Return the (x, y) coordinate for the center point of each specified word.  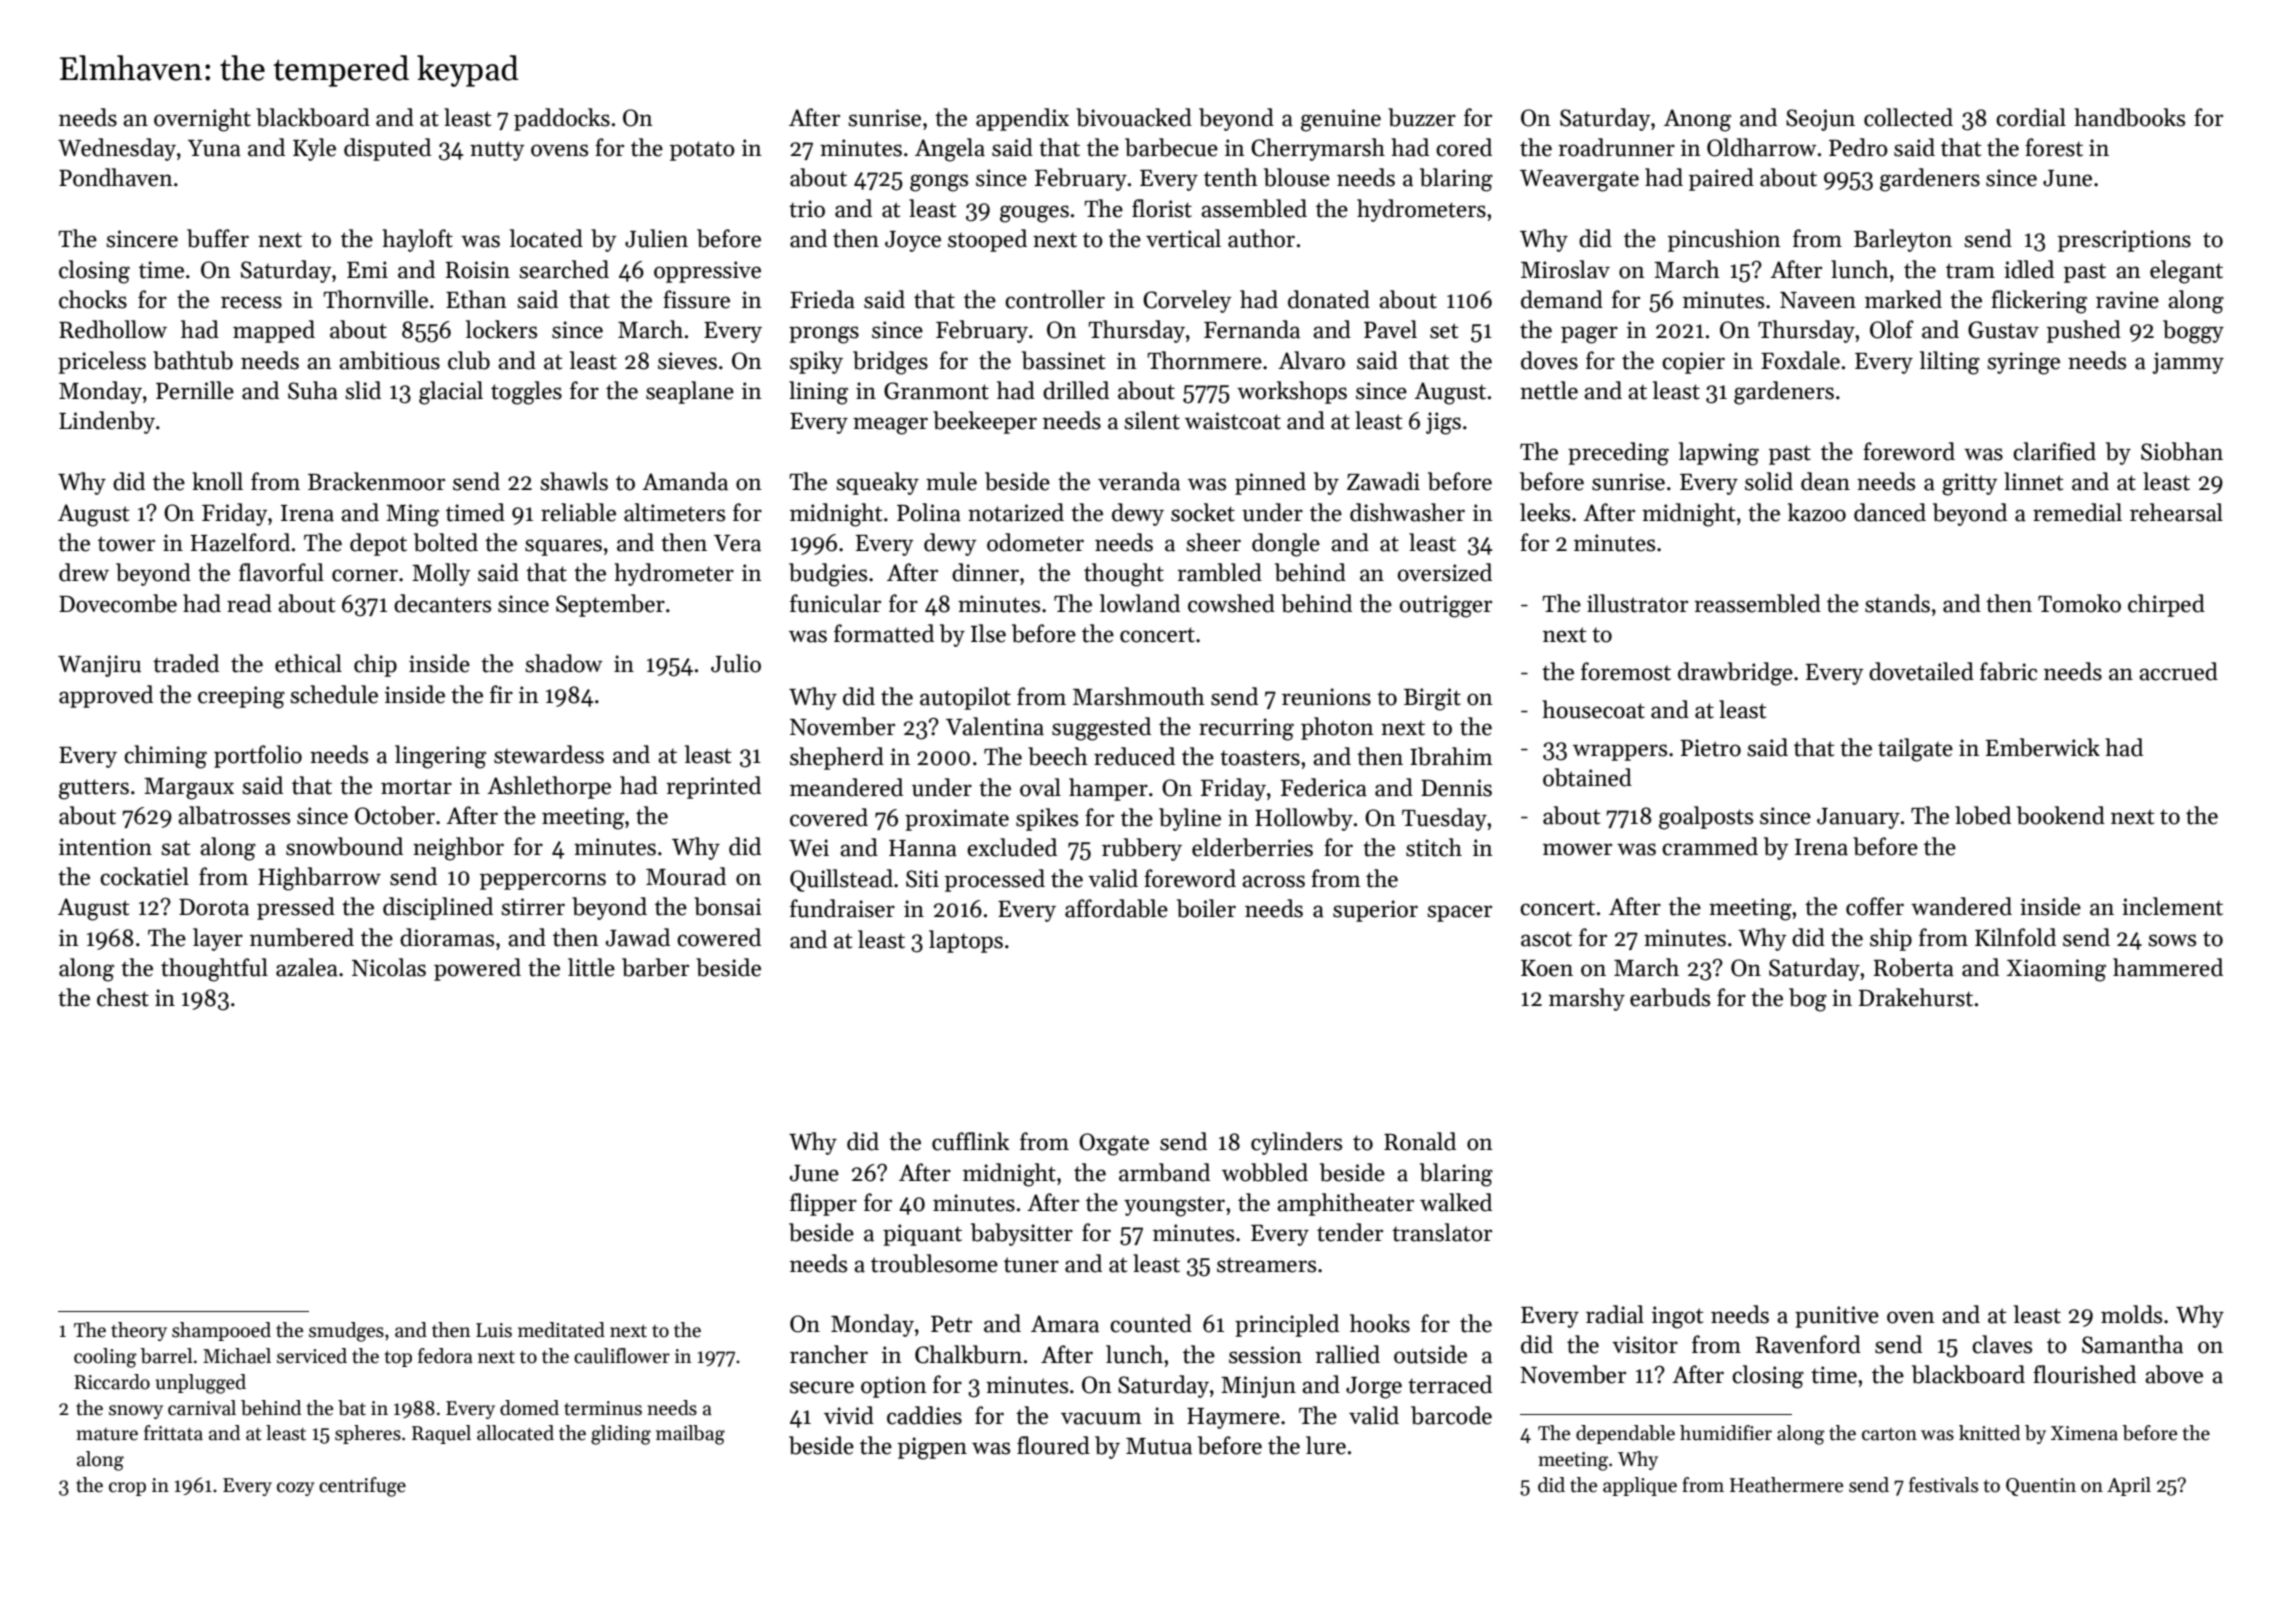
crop (127, 1489)
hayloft (417, 240)
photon (1337, 728)
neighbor (458, 849)
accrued (2178, 671)
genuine (1341, 120)
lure (1326, 1445)
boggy (2193, 332)
